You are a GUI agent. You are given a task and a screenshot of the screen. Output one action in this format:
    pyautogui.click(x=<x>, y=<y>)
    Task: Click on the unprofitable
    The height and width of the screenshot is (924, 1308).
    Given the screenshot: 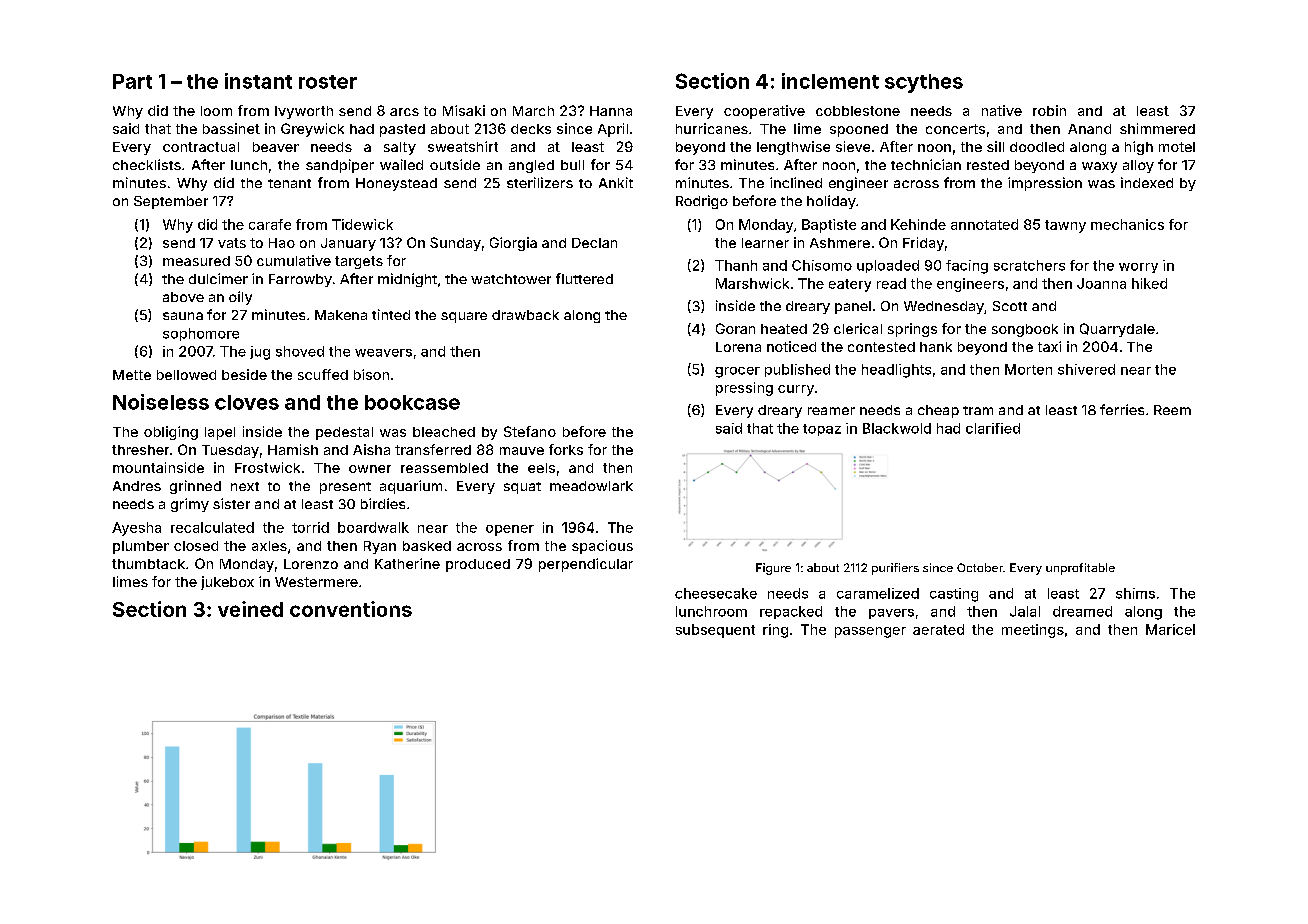 What is the action you would take?
    pyautogui.click(x=1080, y=569)
